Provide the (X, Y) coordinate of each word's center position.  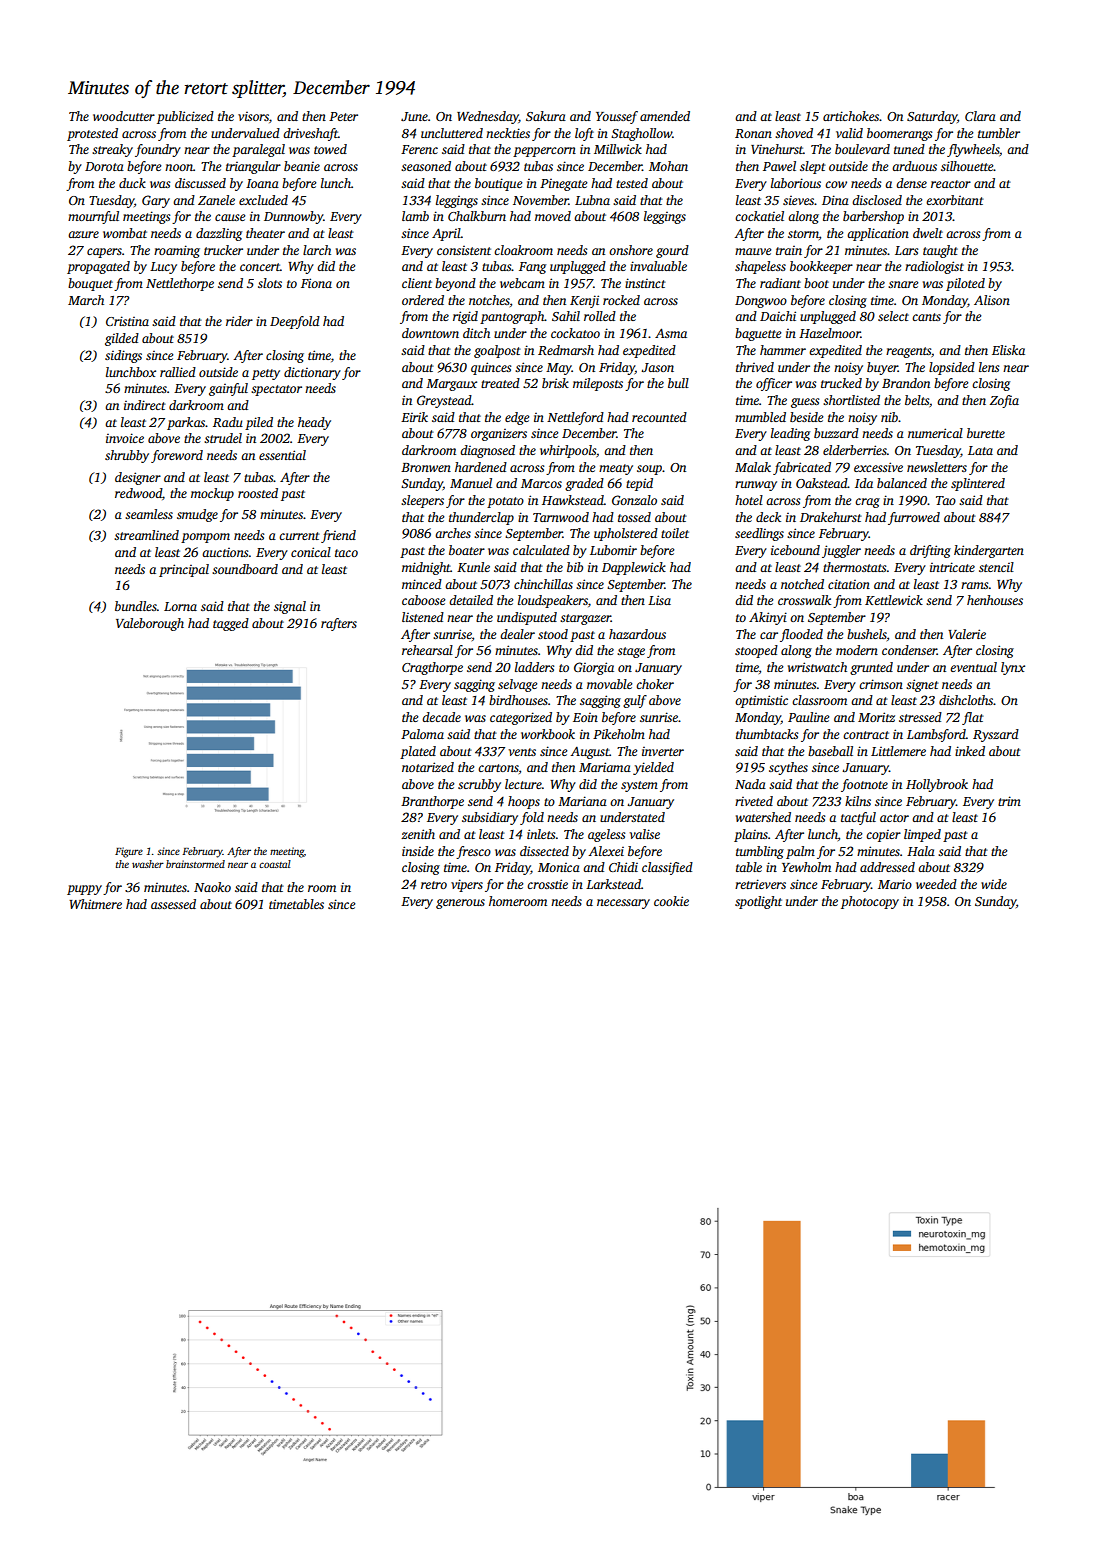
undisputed (527, 618)
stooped (756, 651)
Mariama (605, 767)
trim (1009, 801)
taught (940, 251)
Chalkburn (477, 216)
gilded (122, 339)
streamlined (146, 535)
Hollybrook (937, 785)
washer (148, 864)
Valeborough (150, 624)
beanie (302, 166)
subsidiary (490, 818)
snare (903, 284)
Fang (532, 268)
